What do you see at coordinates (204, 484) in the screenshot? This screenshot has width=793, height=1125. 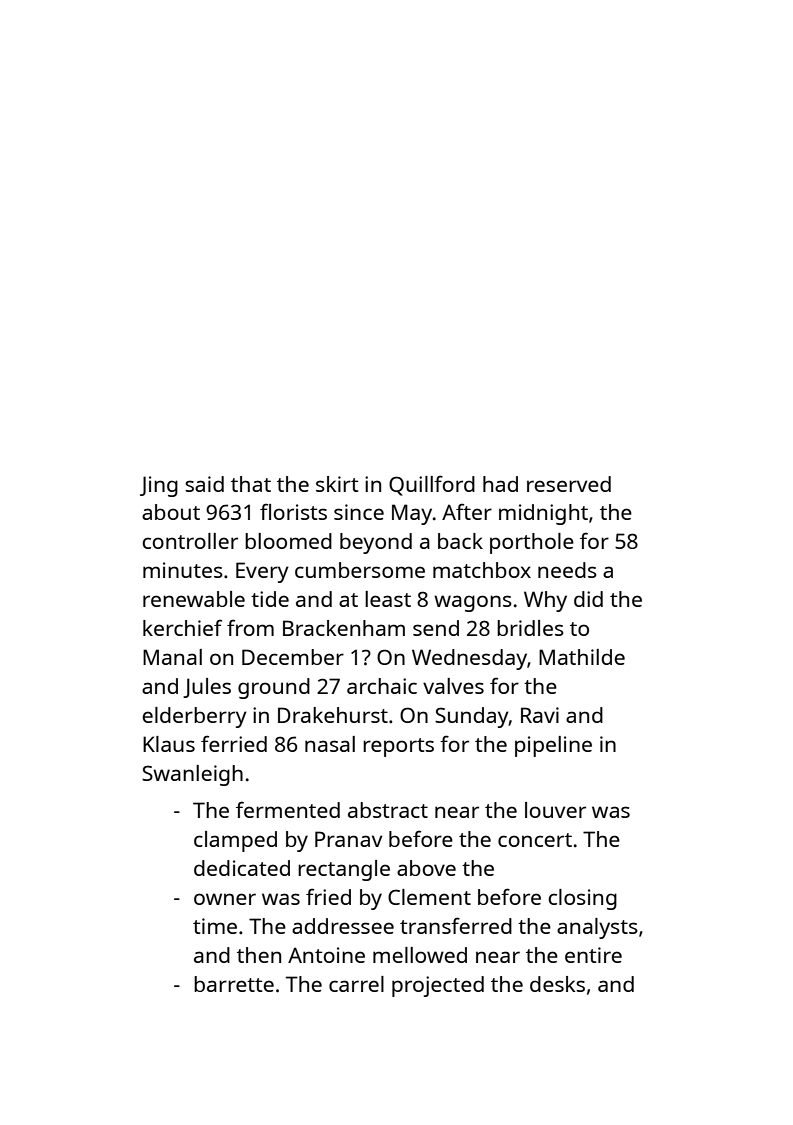 I see `said` at bounding box center [204, 484].
